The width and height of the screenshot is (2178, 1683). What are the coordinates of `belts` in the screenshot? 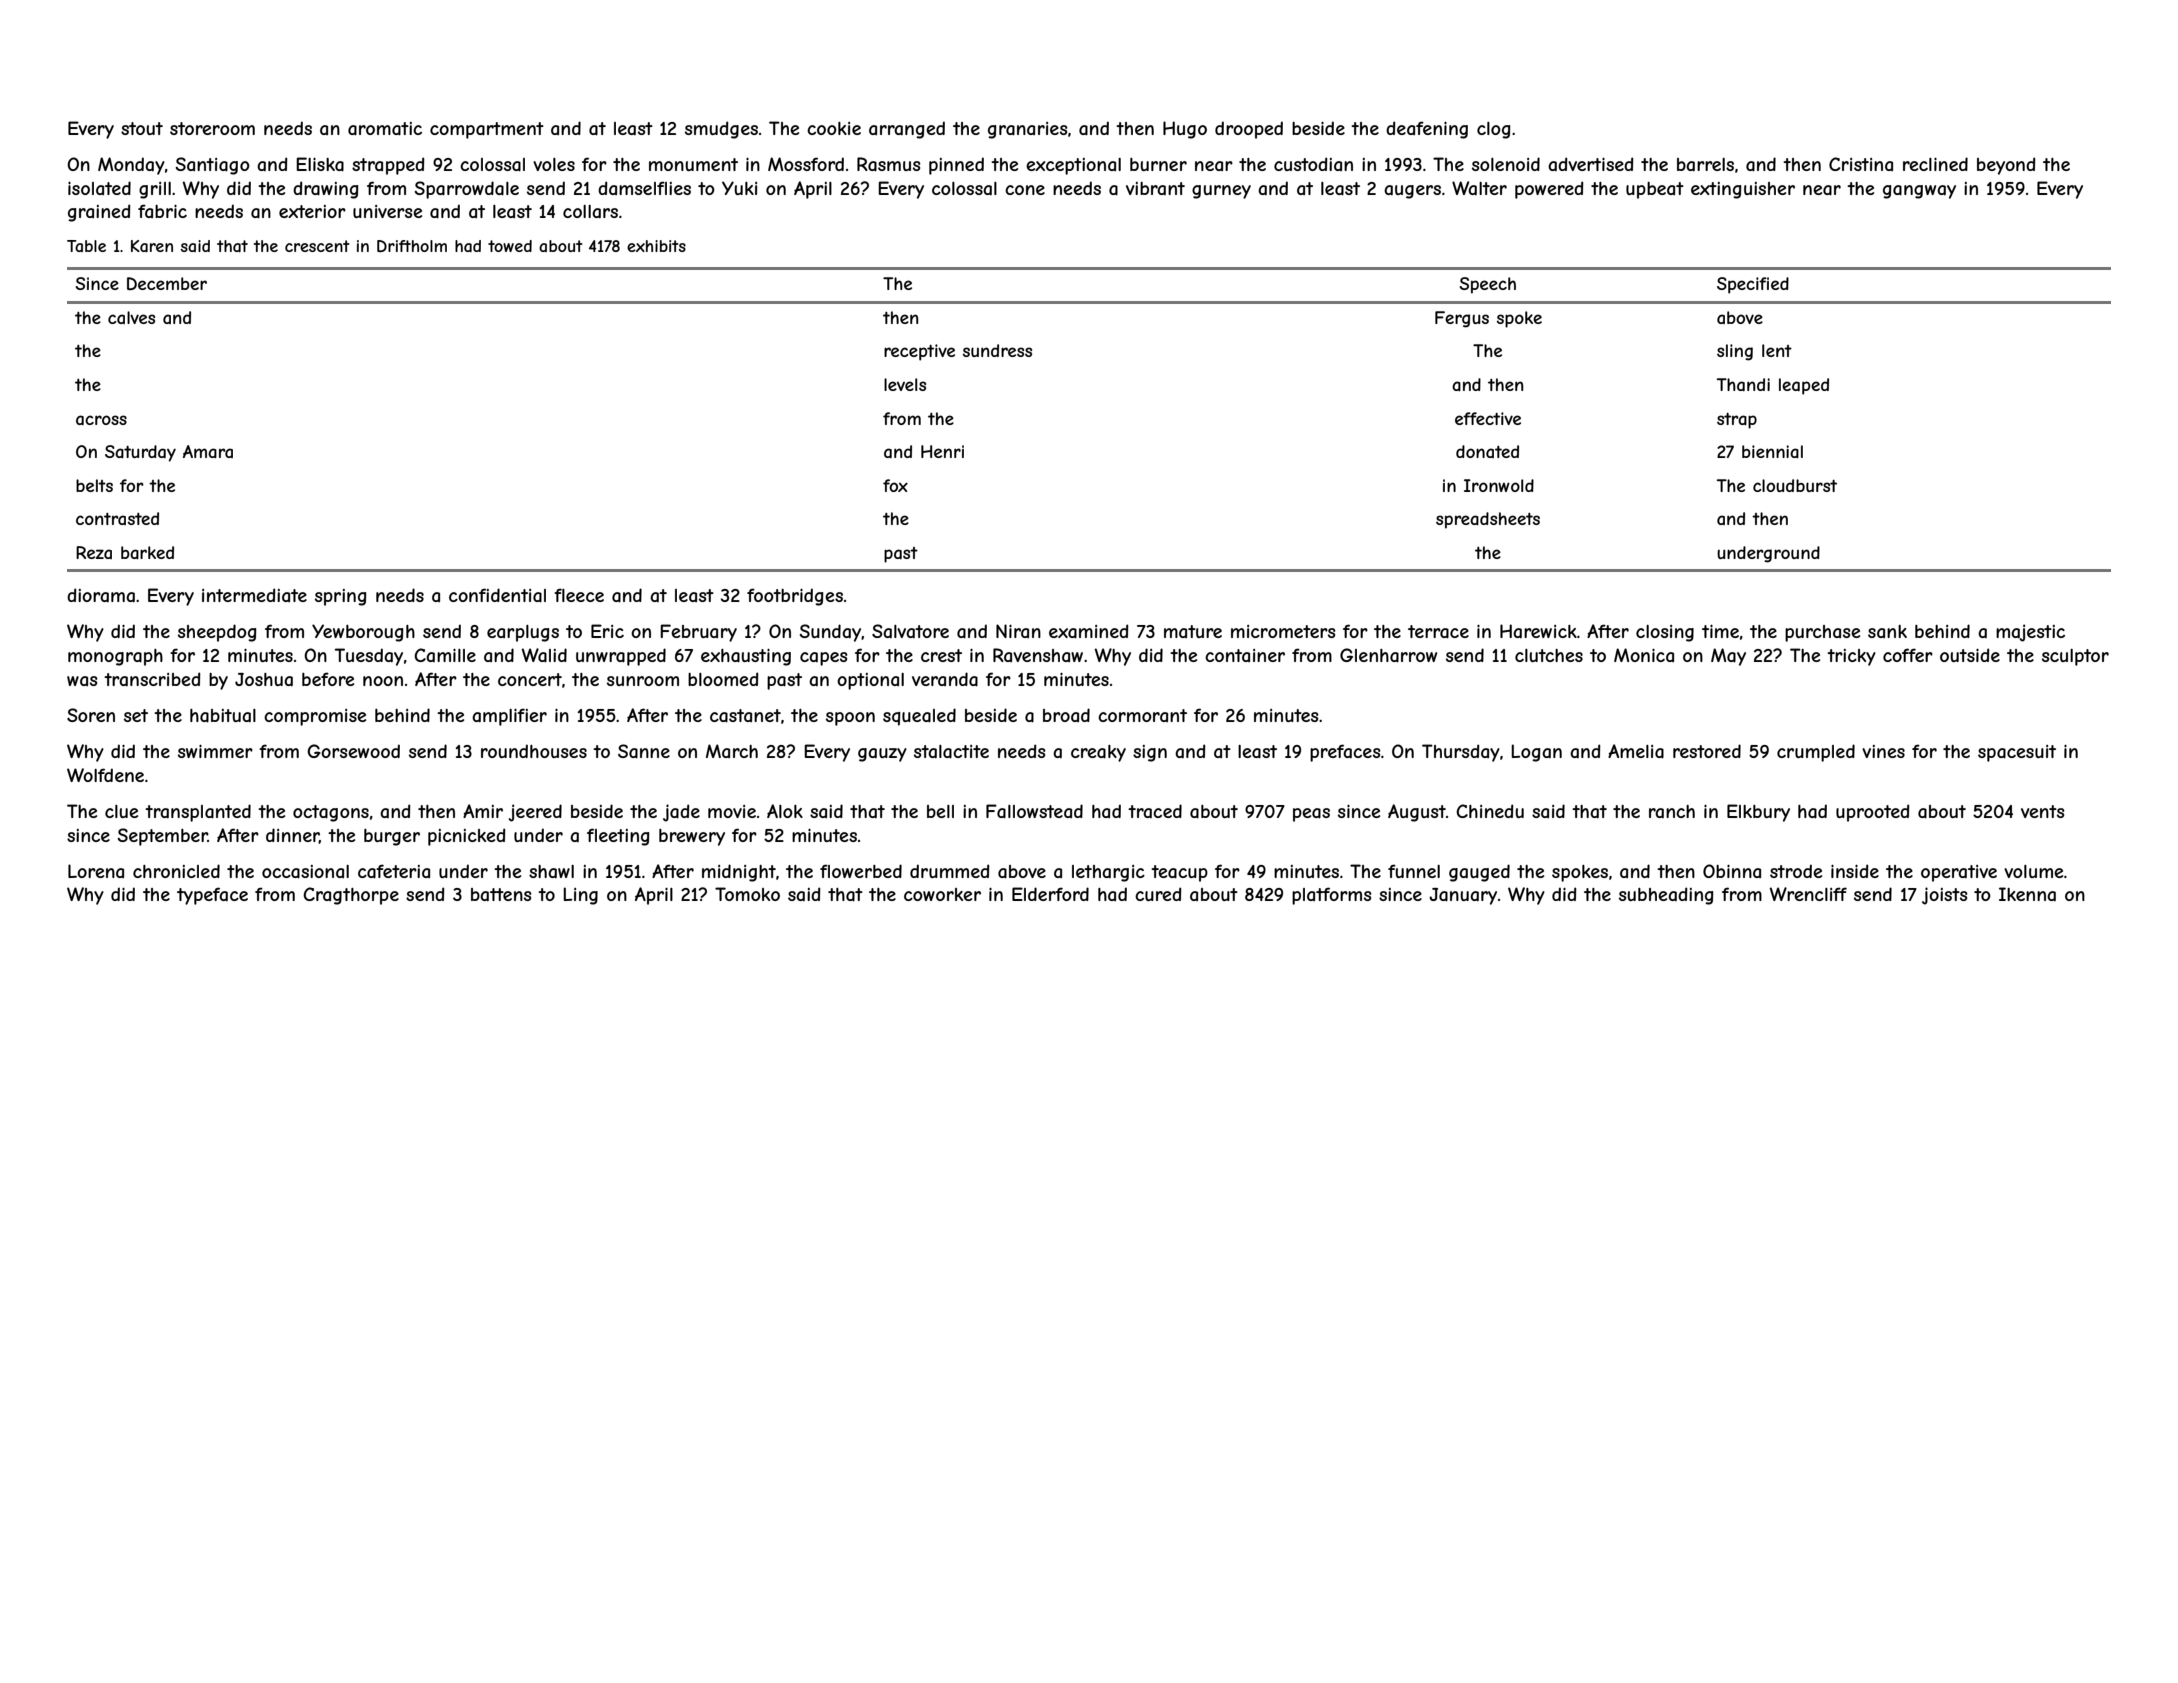 It's located at (94, 485).
